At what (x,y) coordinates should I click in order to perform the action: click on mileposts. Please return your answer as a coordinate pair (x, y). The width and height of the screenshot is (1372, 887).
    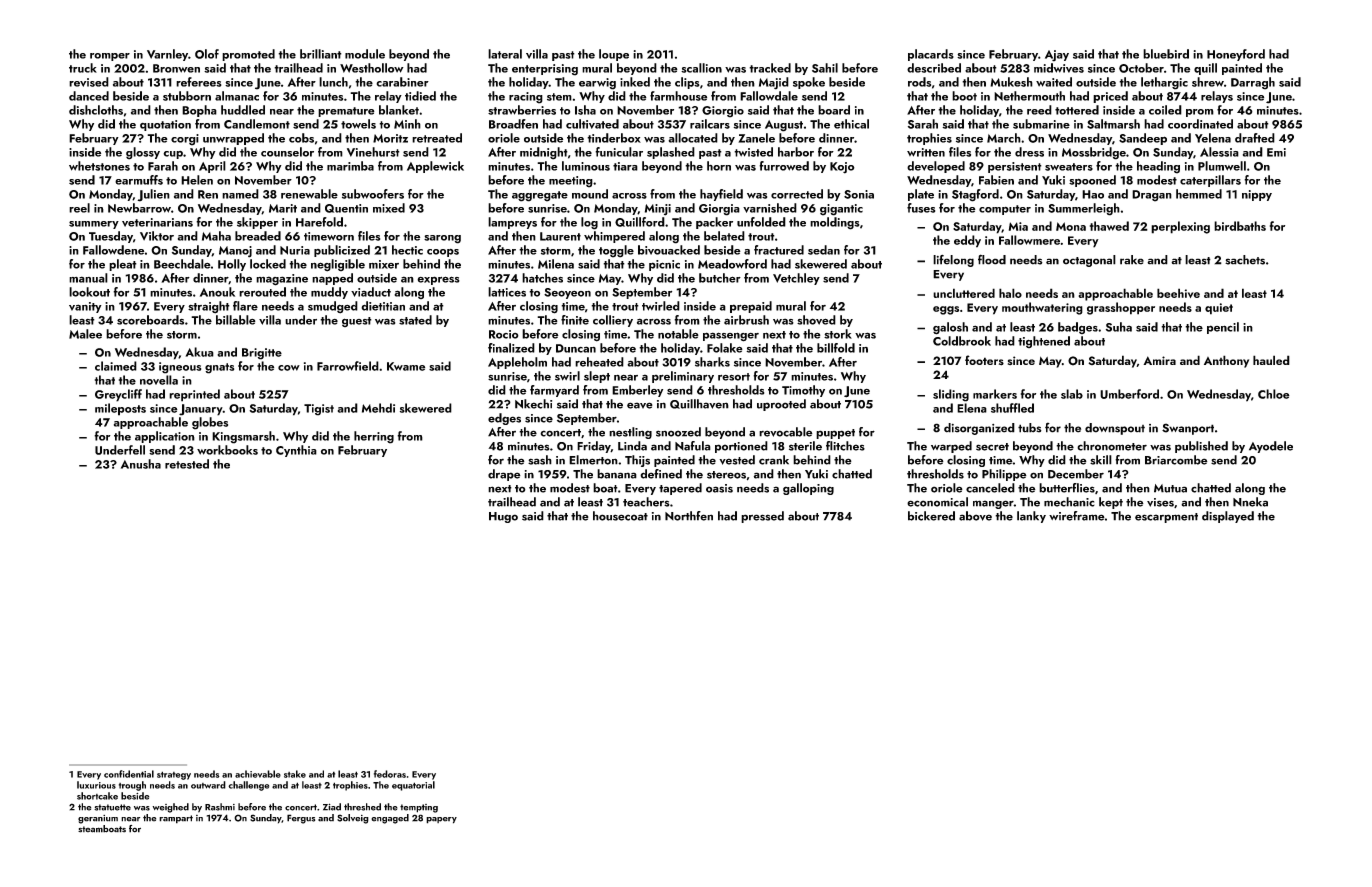
    Looking at the image, I should click on (120, 409).
